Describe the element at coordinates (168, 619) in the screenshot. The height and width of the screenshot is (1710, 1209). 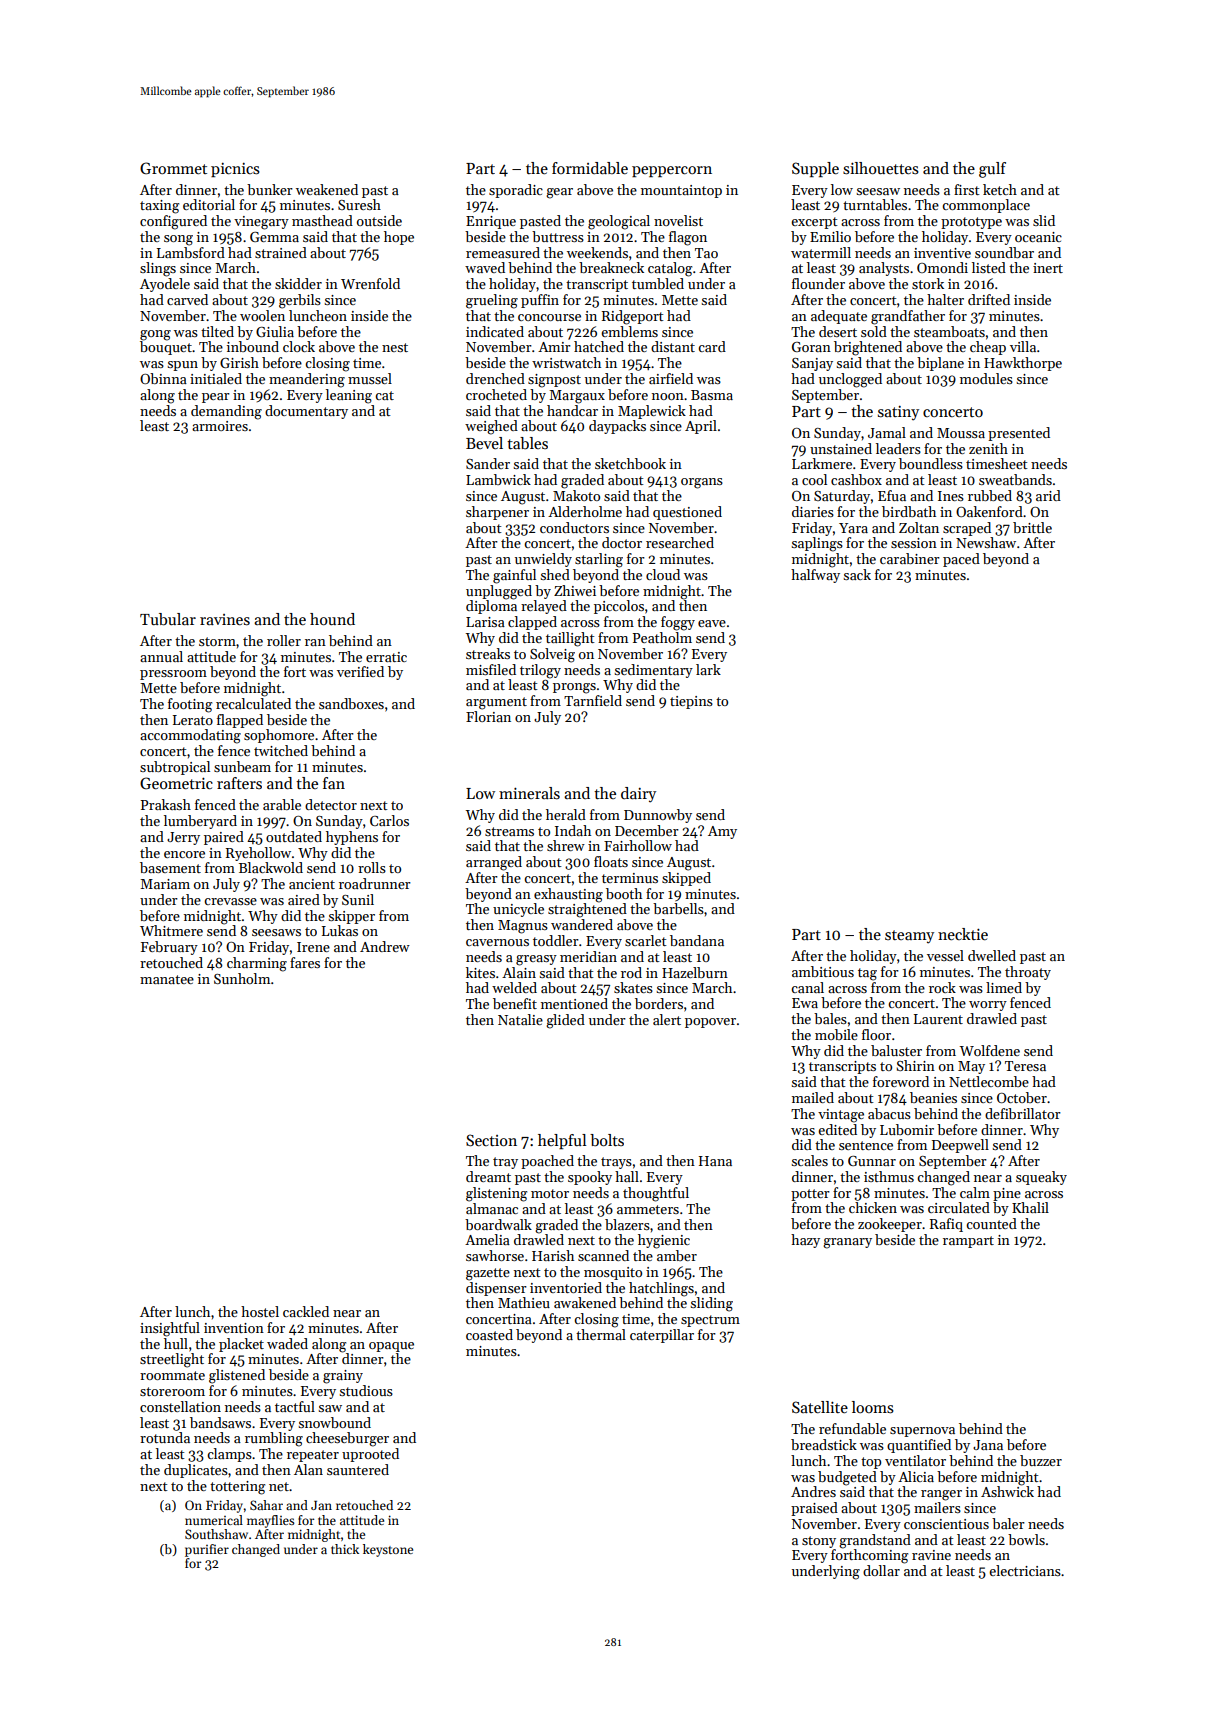
I see `Tubular` at that location.
